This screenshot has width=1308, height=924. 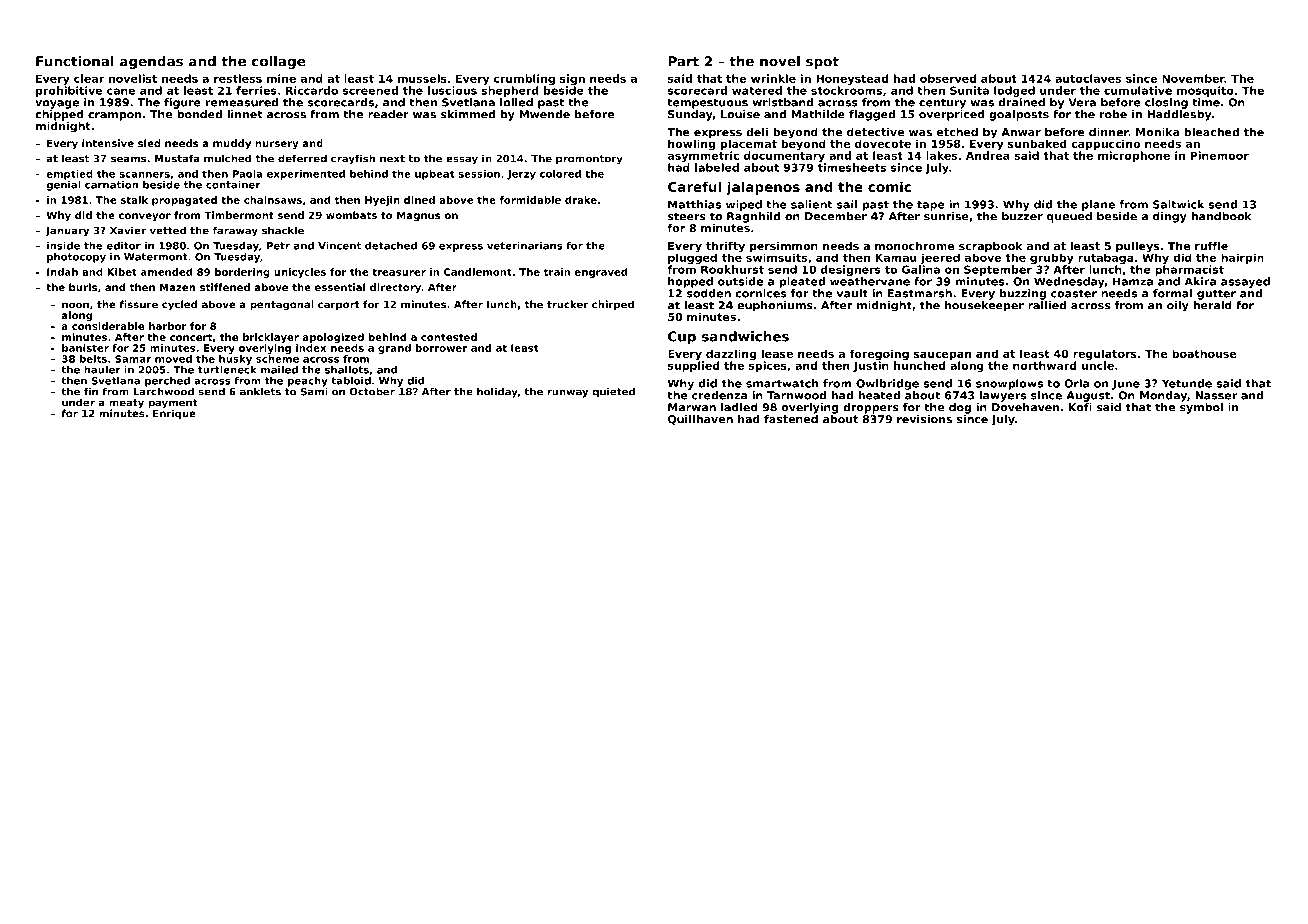 What do you see at coordinates (1193, 78) in the screenshot?
I see `November` at bounding box center [1193, 78].
